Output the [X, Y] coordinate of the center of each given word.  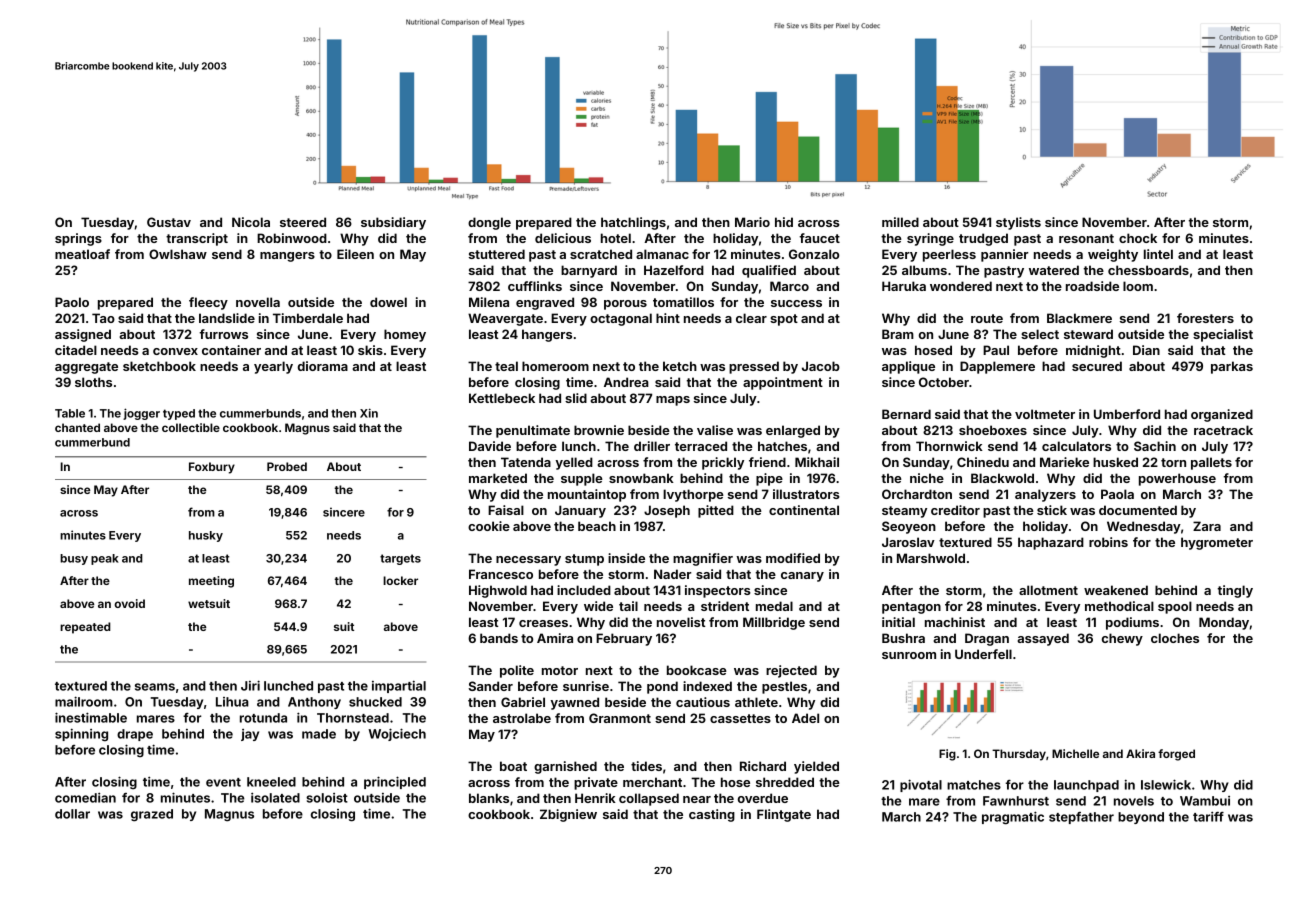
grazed [152, 815]
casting [712, 815]
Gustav [169, 222]
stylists [1018, 223]
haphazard [1051, 543]
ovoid [129, 603]
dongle [489, 223]
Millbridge [774, 623]
